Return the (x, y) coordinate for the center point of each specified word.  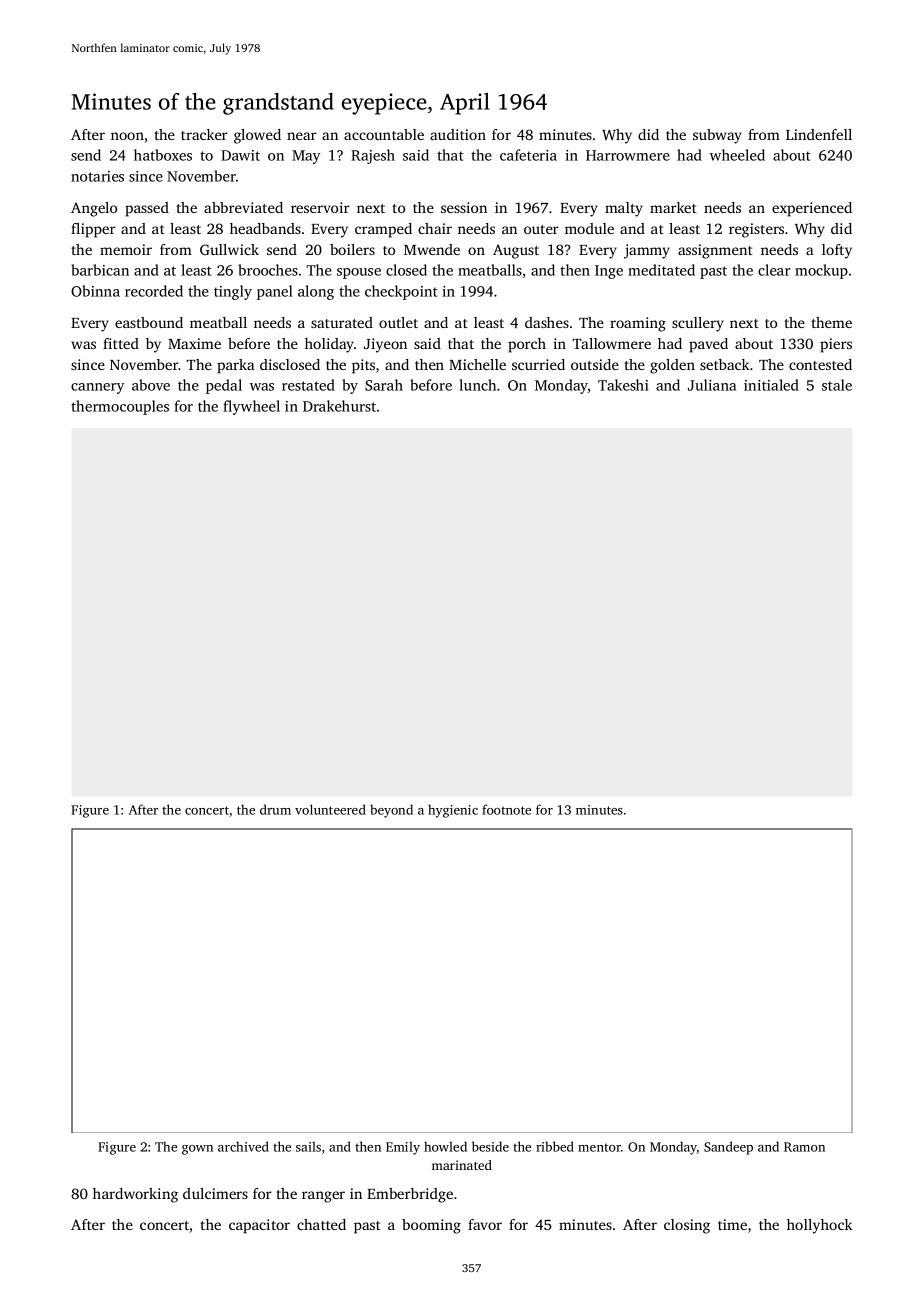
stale (837, 385)
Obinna (95, 291)
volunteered (330, 809)
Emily (403, 1148)
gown (197, 1150)
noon (127, 136)
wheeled (737, 155)
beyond (391, 811)
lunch (477, 385)
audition (458, 134)
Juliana (712, 385)
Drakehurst (339, 406)
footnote (506, 809)
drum (275, 809)
